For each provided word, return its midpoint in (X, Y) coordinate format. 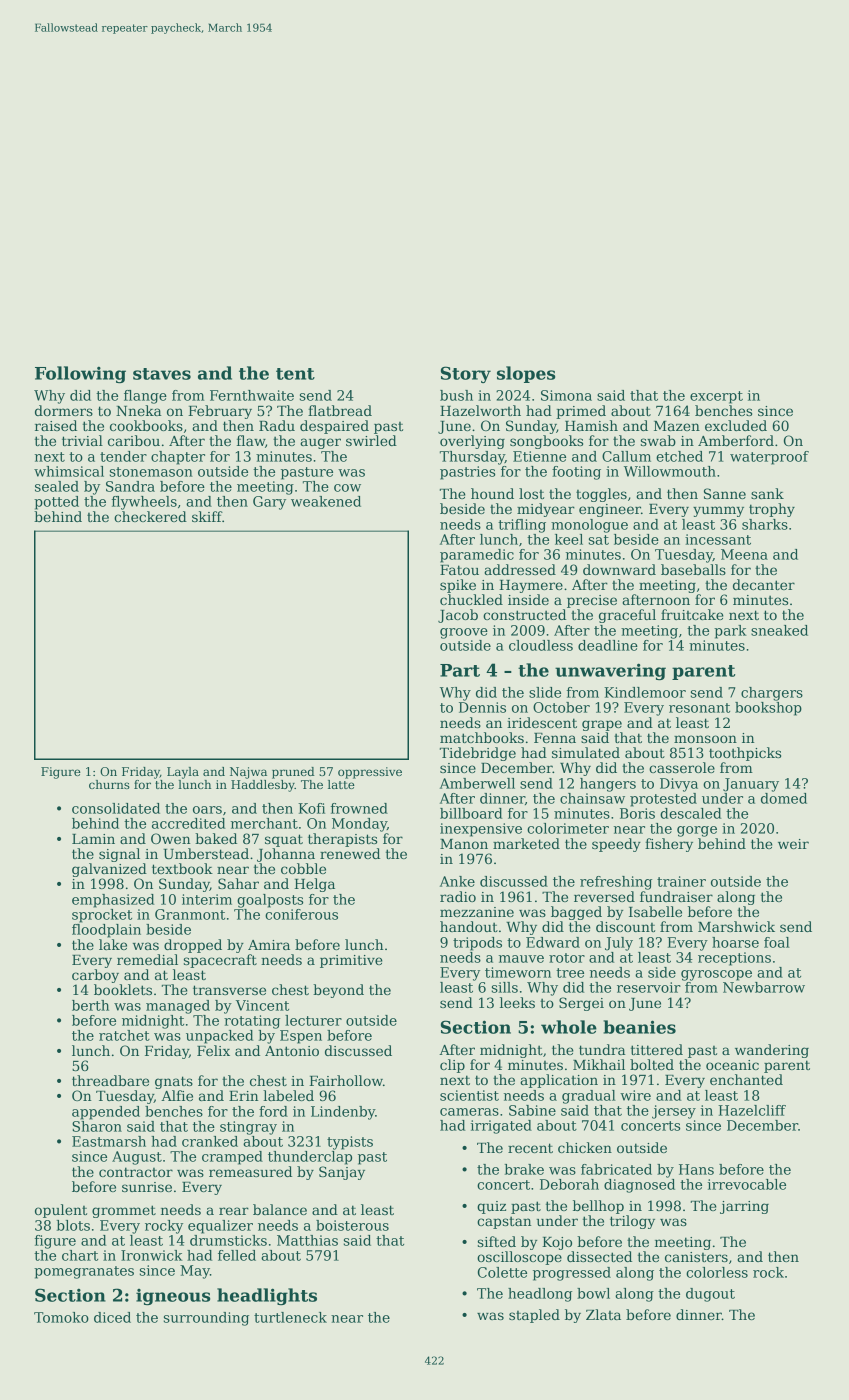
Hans (696, 1169)
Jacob (458, 616)
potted (56, 503)
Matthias (307, 1240)
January (751, 785)
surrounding (206, 1319)
